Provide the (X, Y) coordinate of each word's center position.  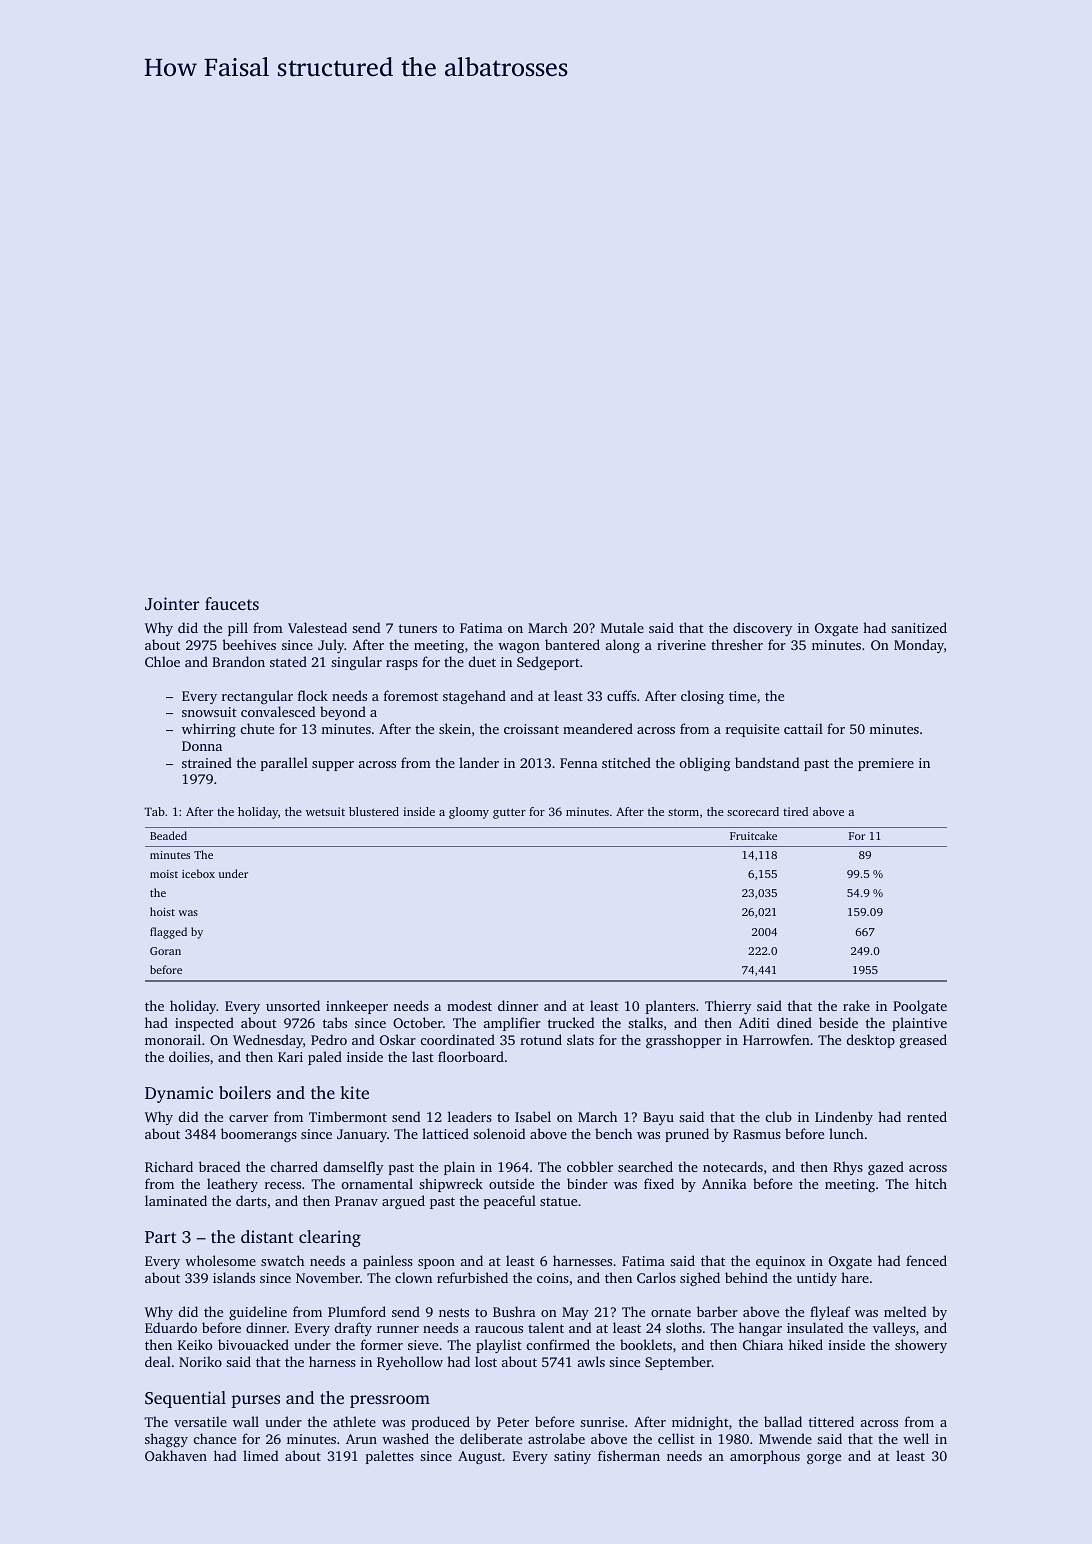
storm (683, 812)
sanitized (919, 627)
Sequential (185, 1399)
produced (441, 1423)
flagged (168, 933)
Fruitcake (753, 835)
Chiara (763, 1344)
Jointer (172, 604)
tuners (418, 628)
